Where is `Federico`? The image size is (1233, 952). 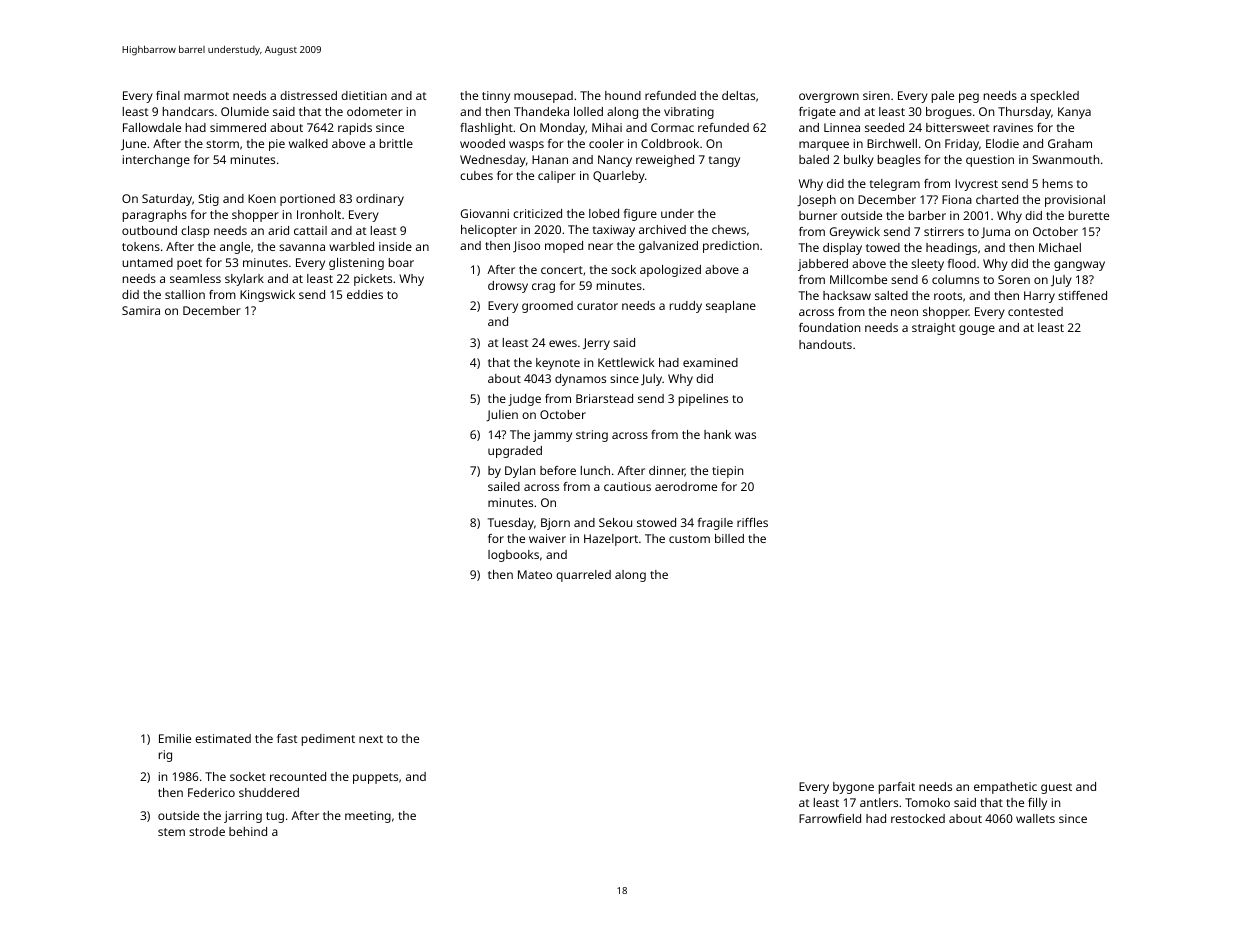 Federico is located at coordinates (211, 792).
